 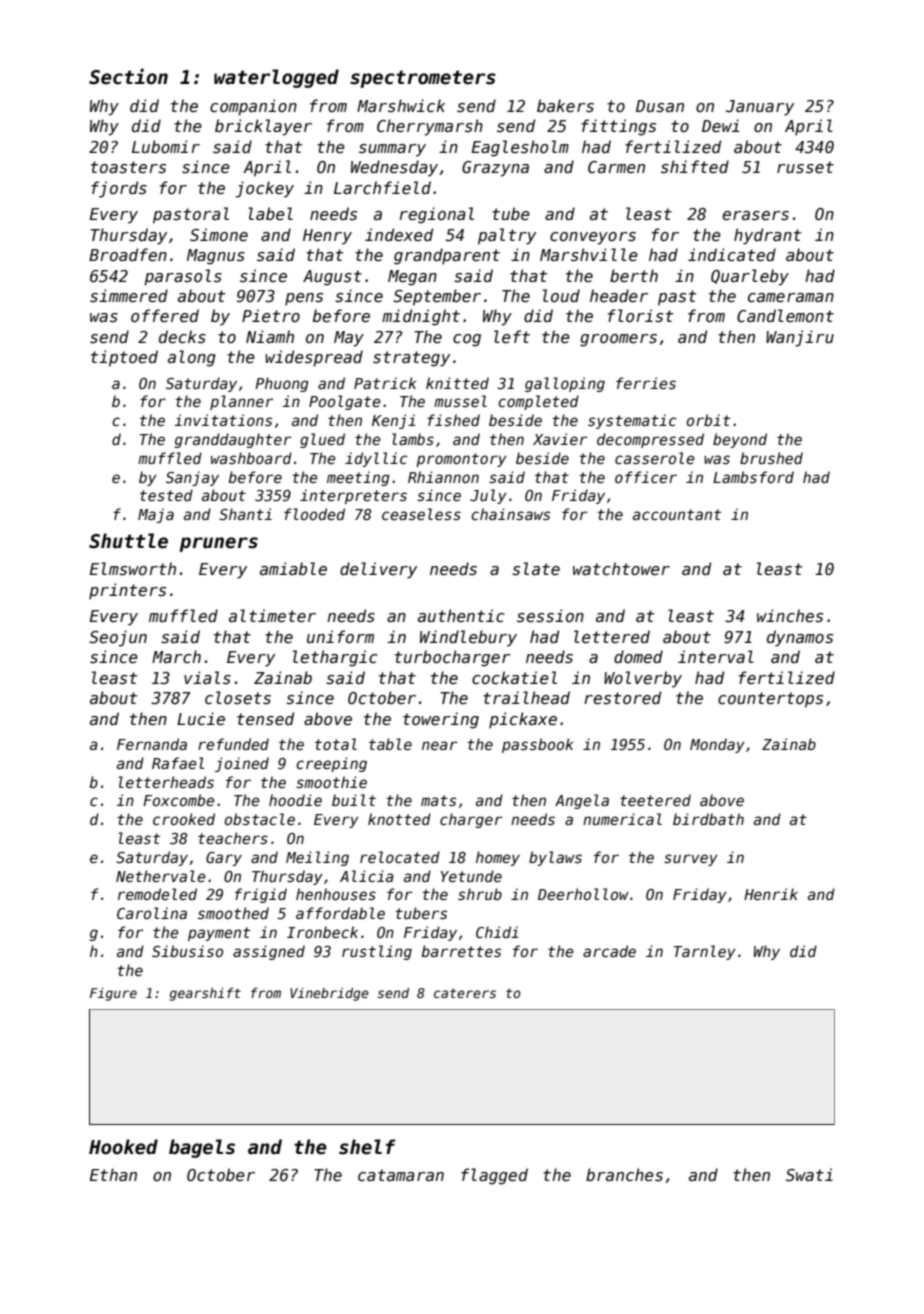 What do you see at coordinates (695, 166) in the image?
I see `shifted` at bounding box center [695, 166].
